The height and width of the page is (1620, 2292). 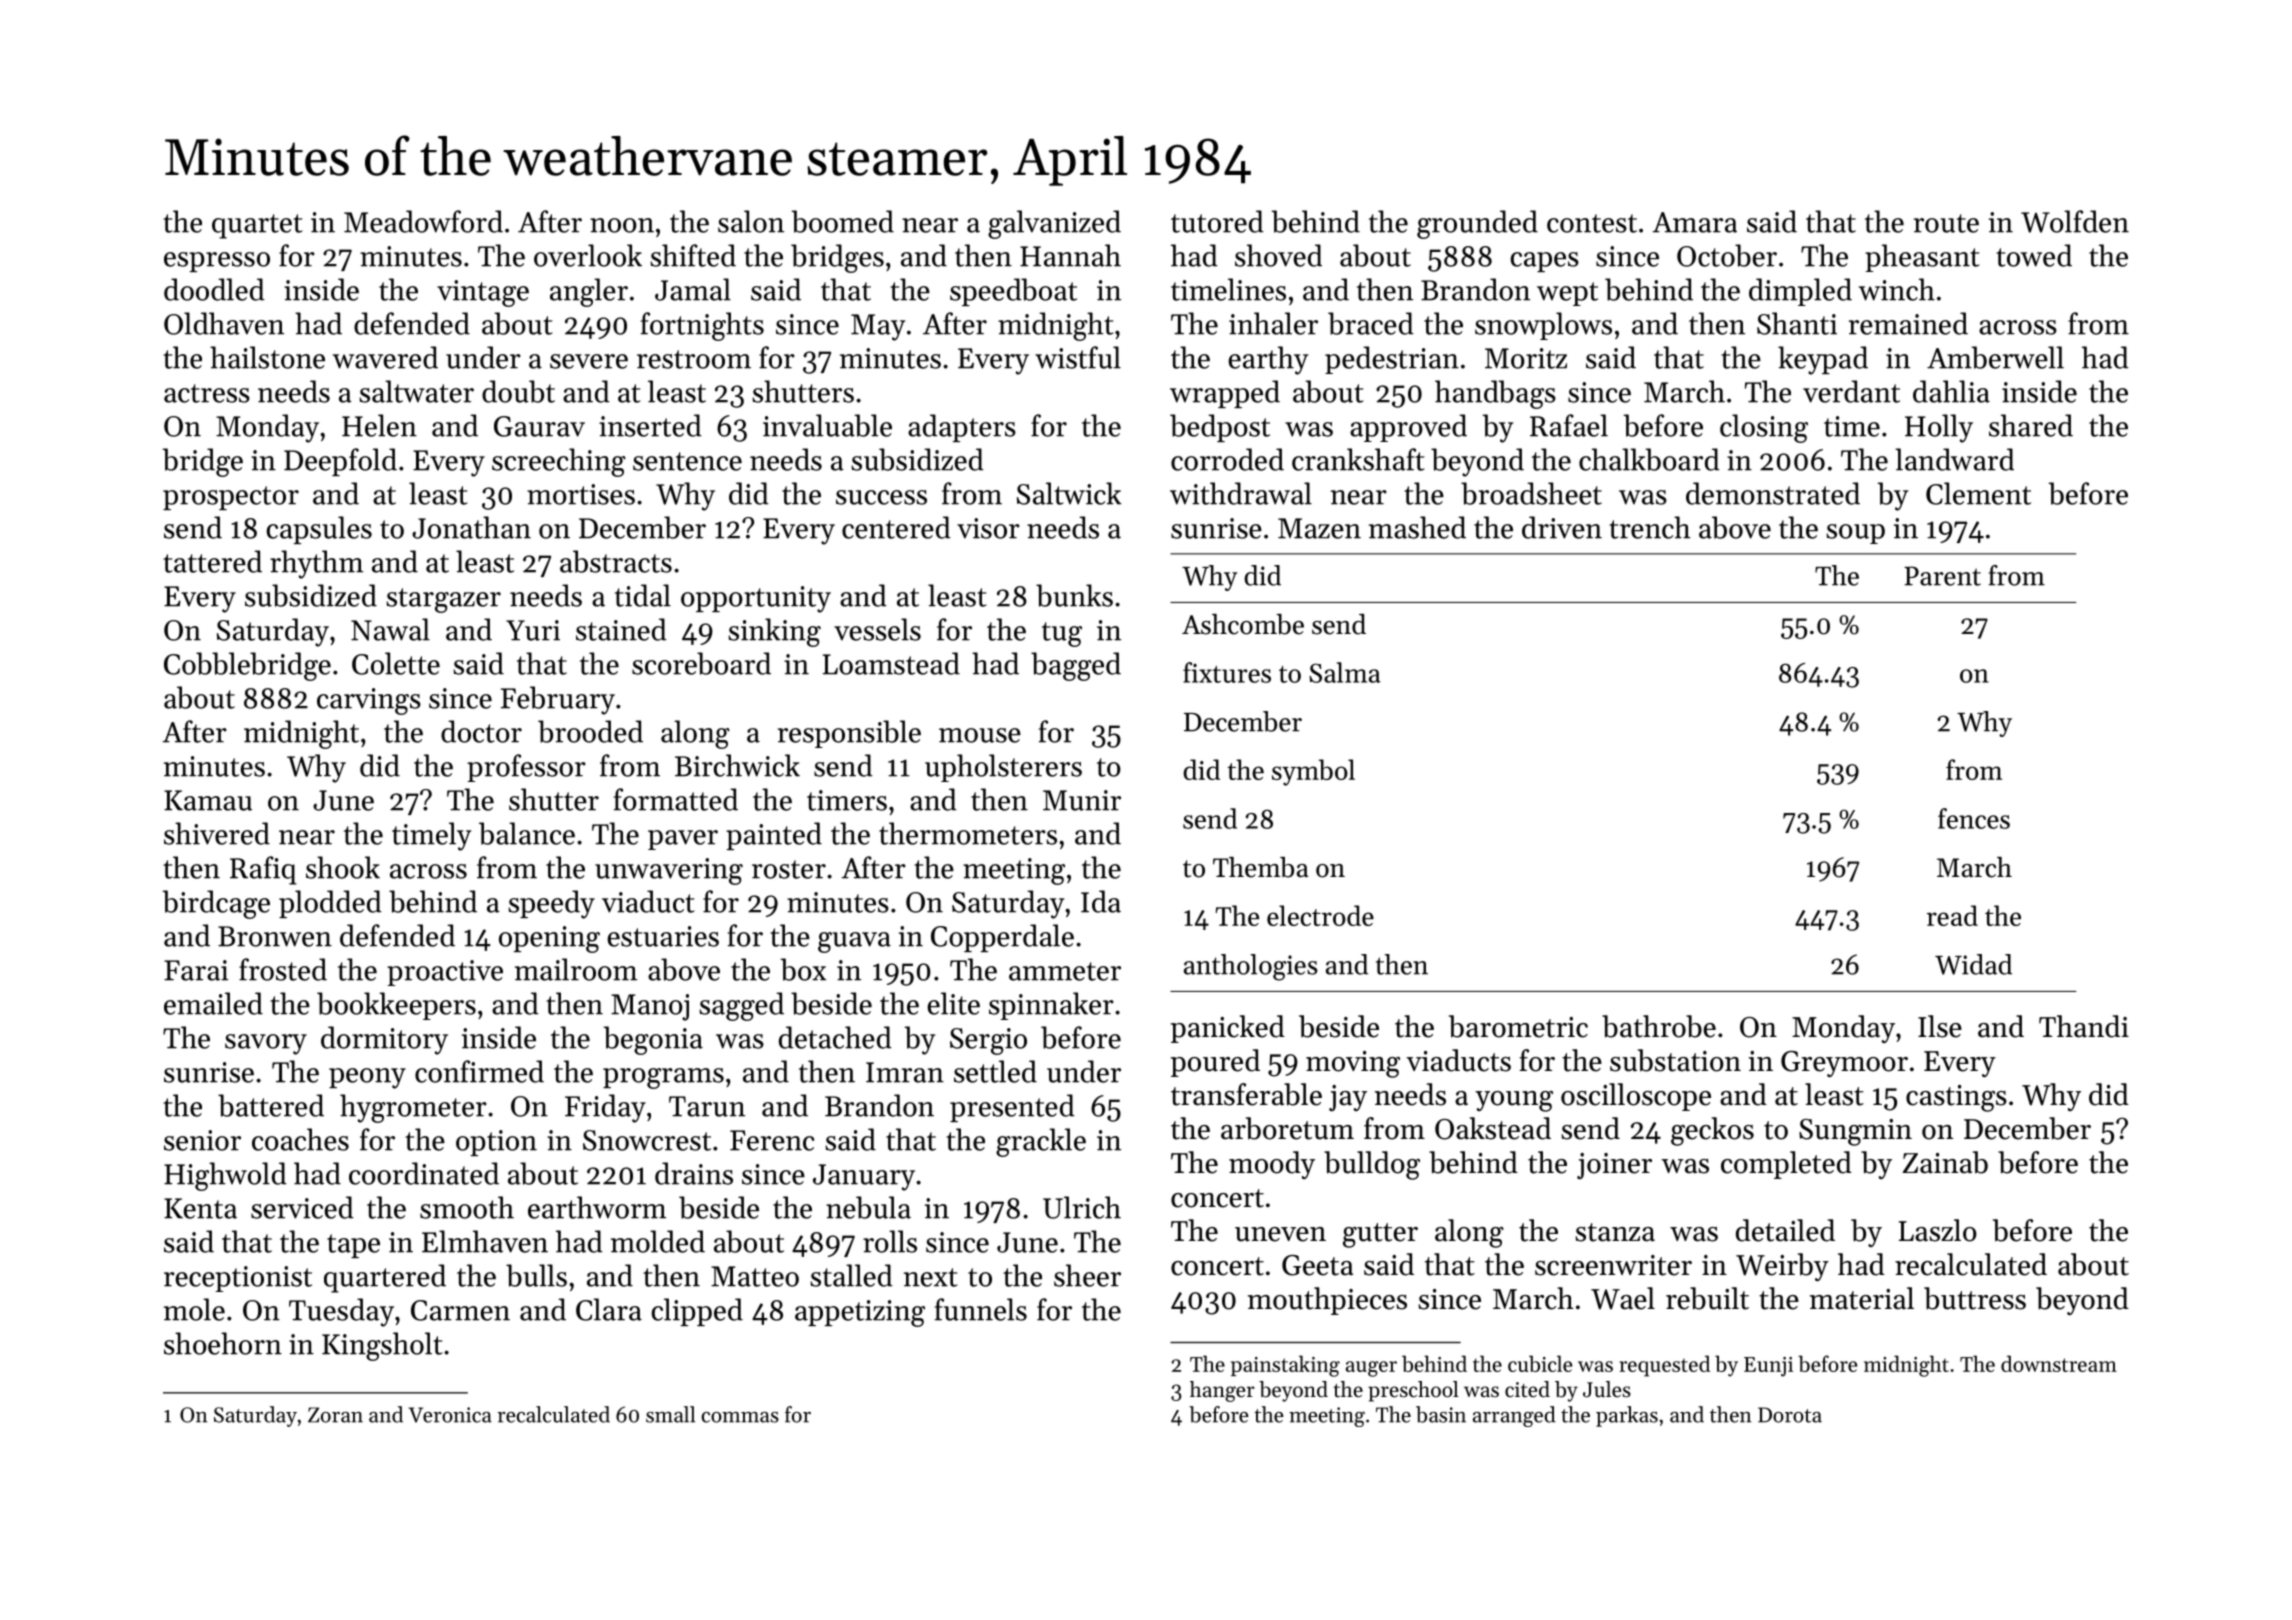 What do you see at coordinates (1995, 357) in the page?
I see `Amberwell` at bounding box center [1995, 357].
